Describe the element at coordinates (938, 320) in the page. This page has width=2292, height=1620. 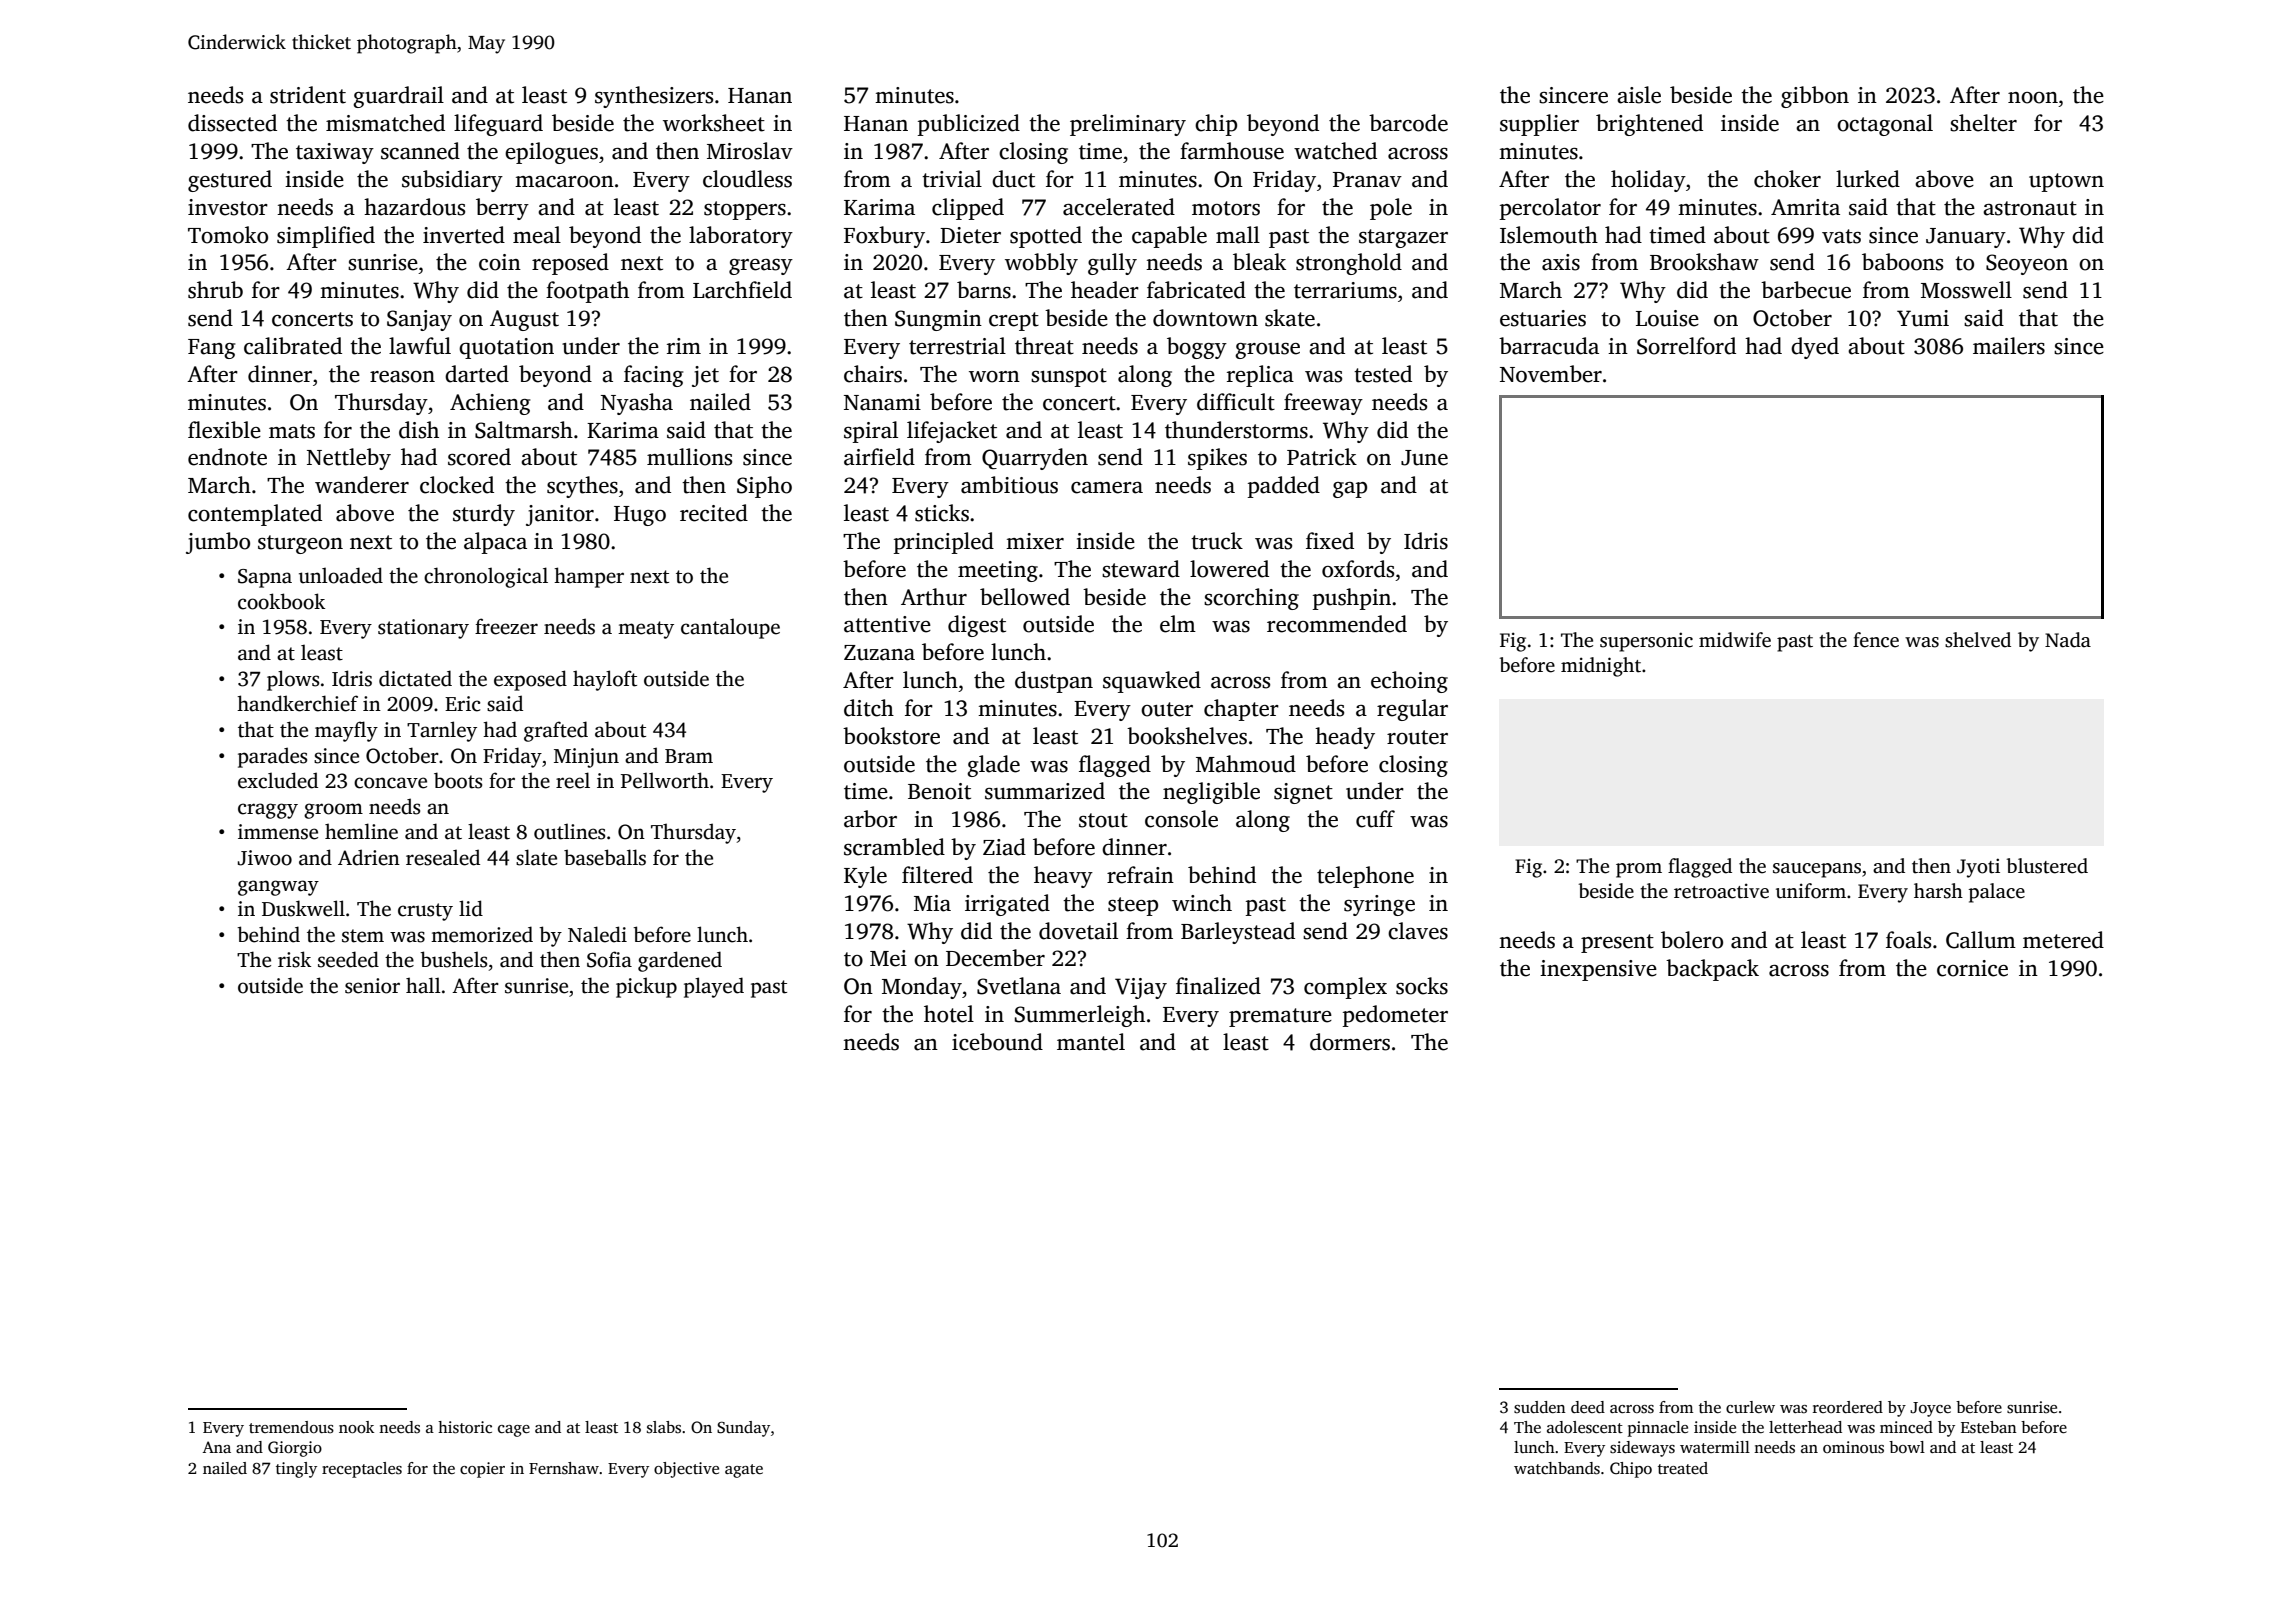
I see `Sungmin` at that location.
